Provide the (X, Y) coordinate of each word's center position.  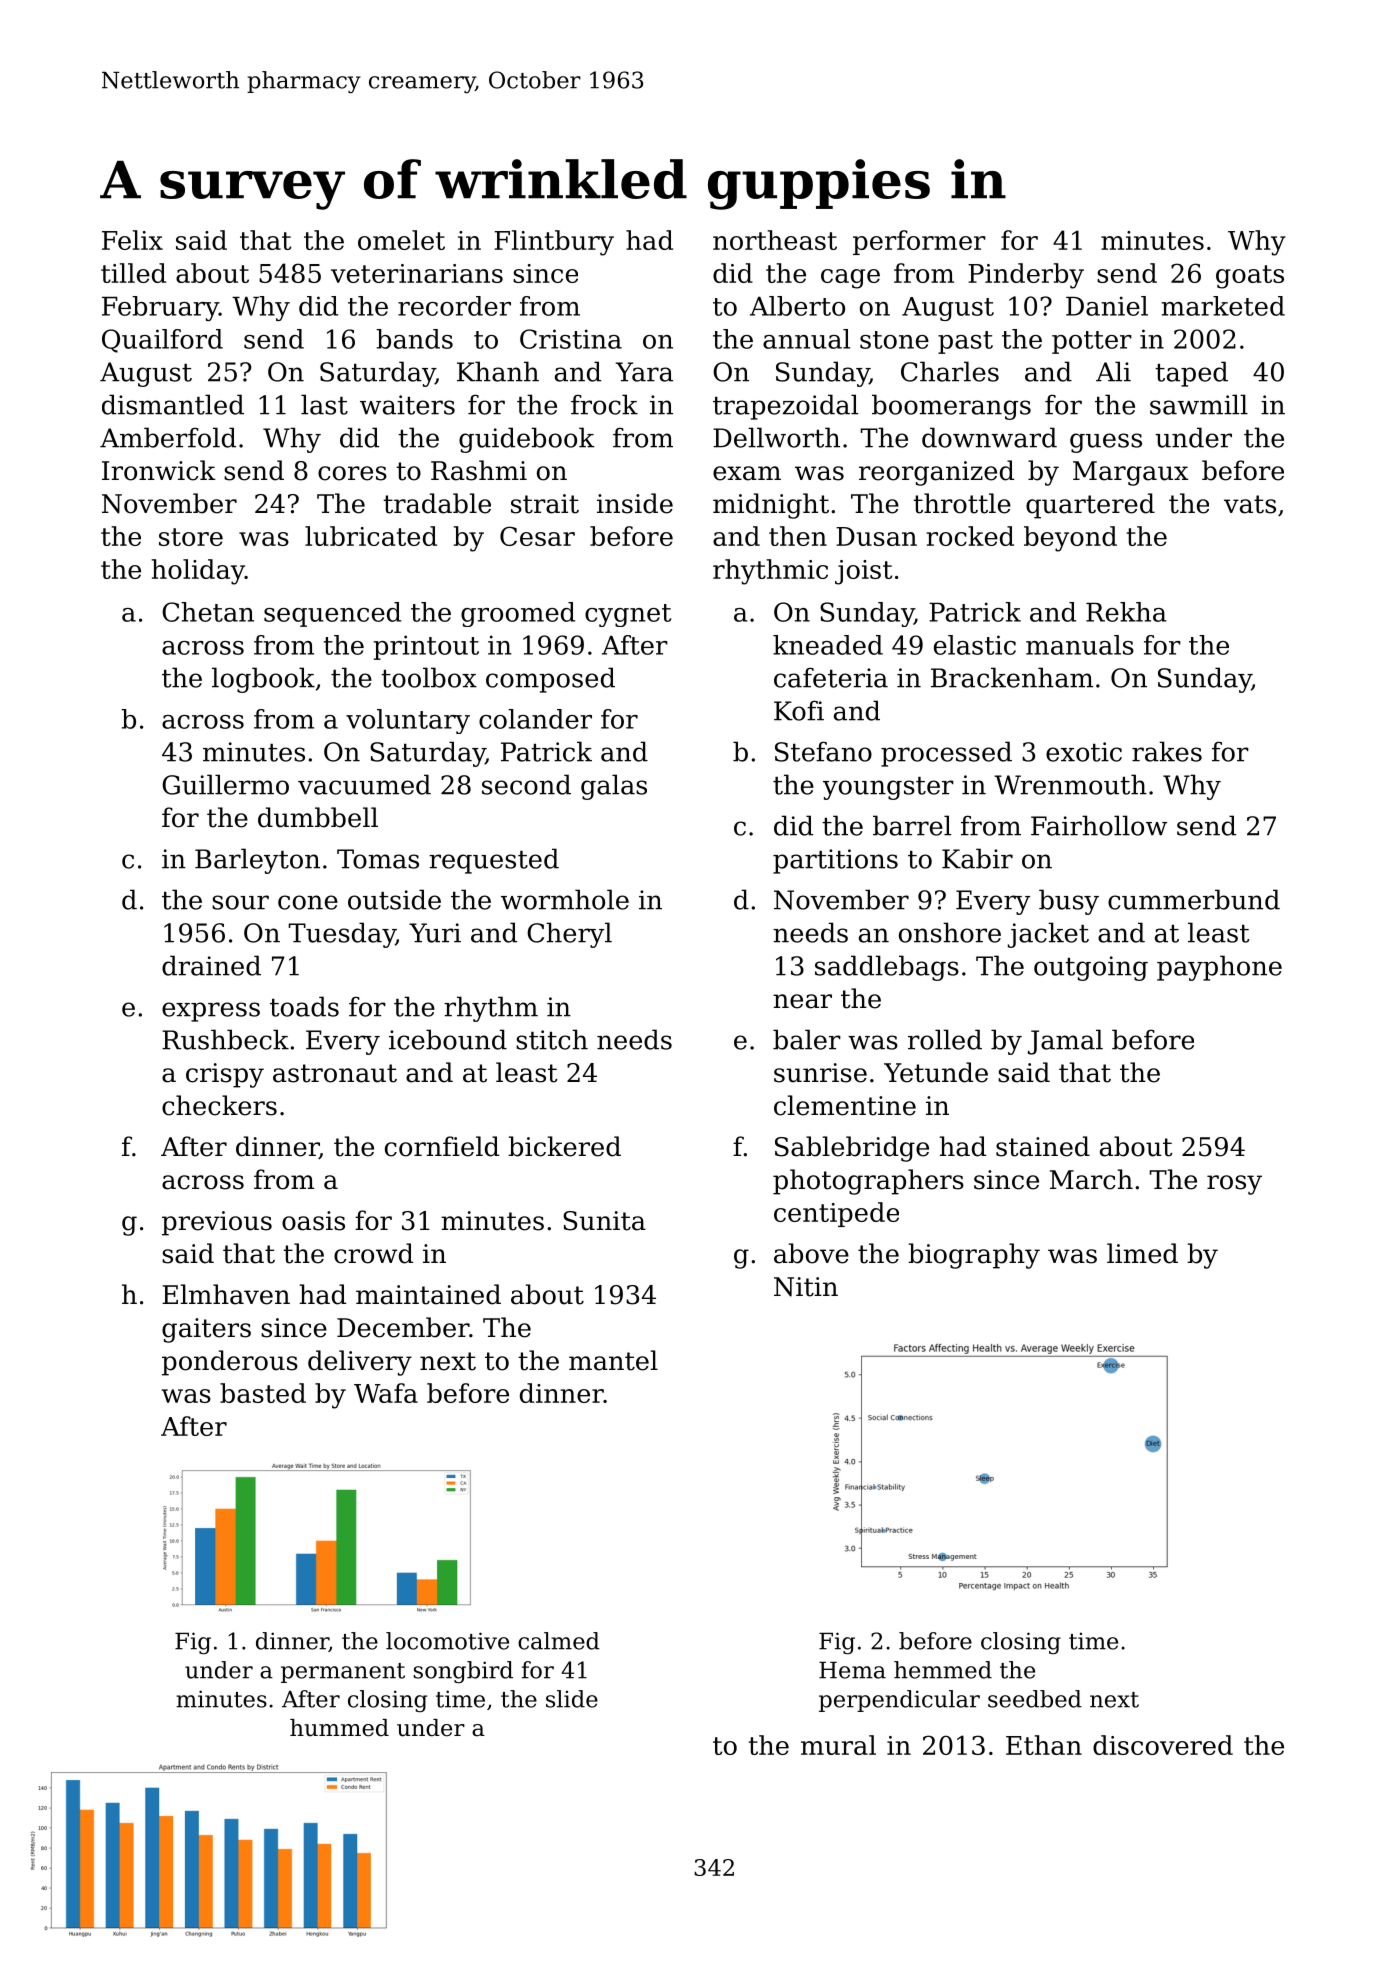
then (798, 536)
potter (1092, 342)
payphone (1219, 968)
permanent (343, 1673)
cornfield (442, 1146)
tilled (133, 273)
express (211, 1012)
